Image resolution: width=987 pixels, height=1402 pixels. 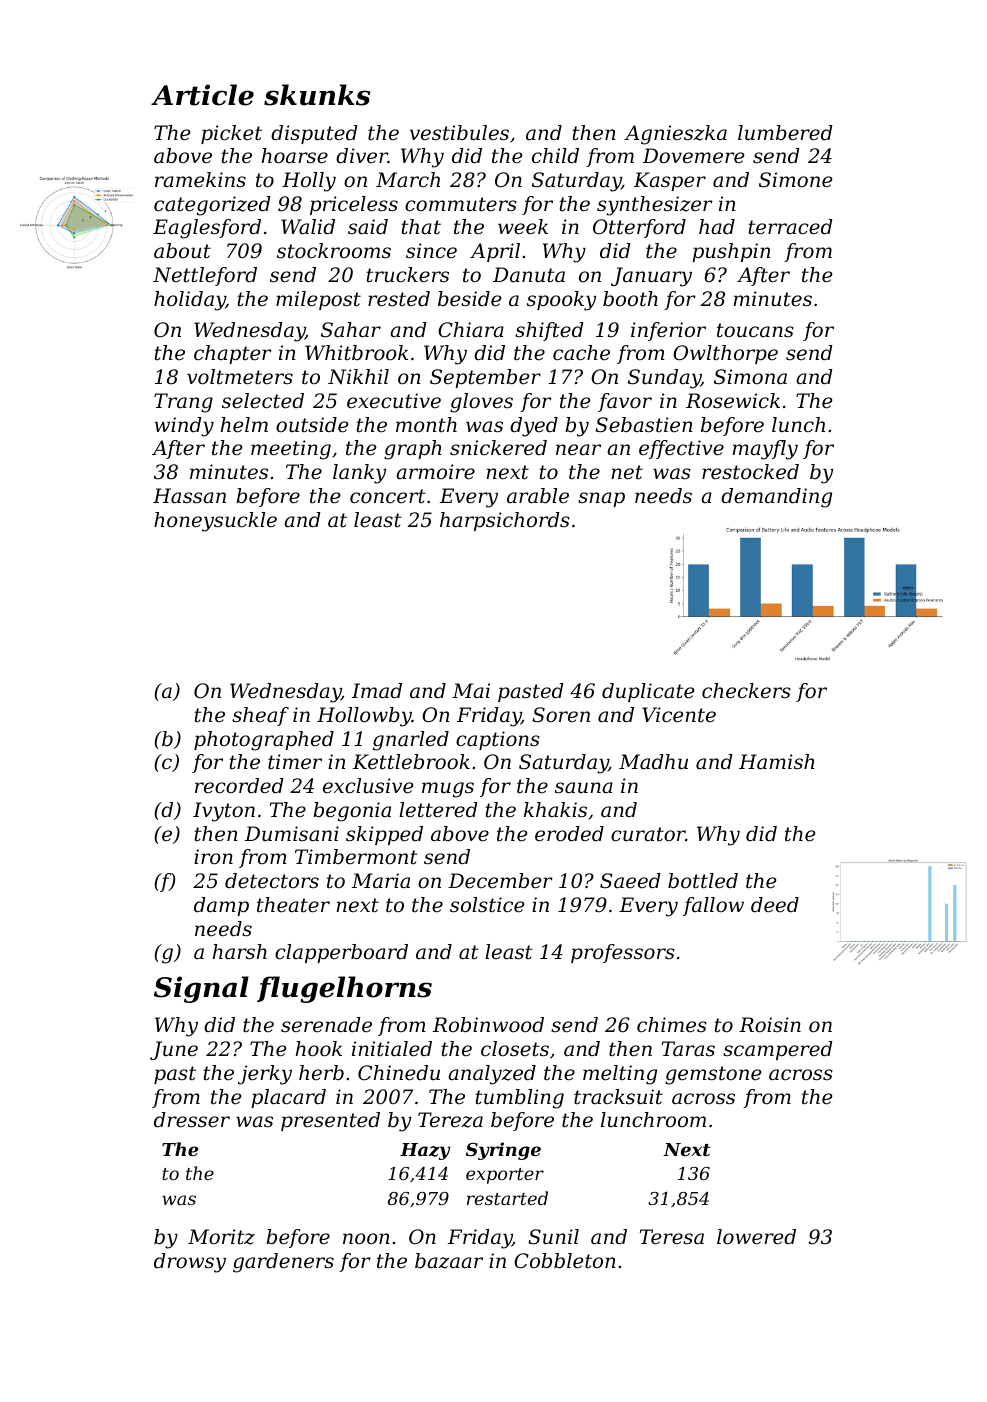 What do you see at coordinates (291, 450) in the page?
I see `meeting` at bounding box center [291, 450].
